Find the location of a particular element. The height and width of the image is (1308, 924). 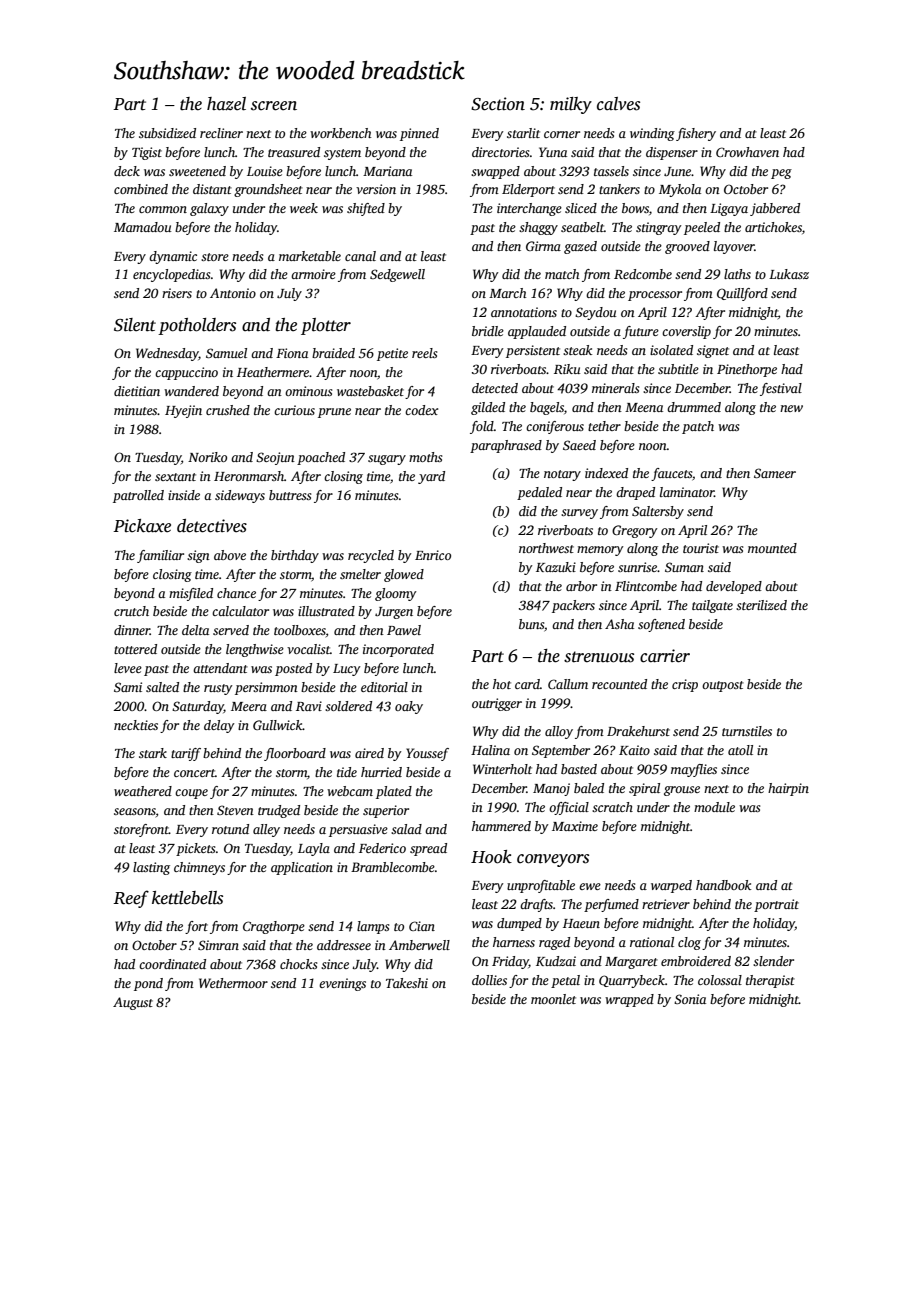

plated is located at coordinates (394, 792).
